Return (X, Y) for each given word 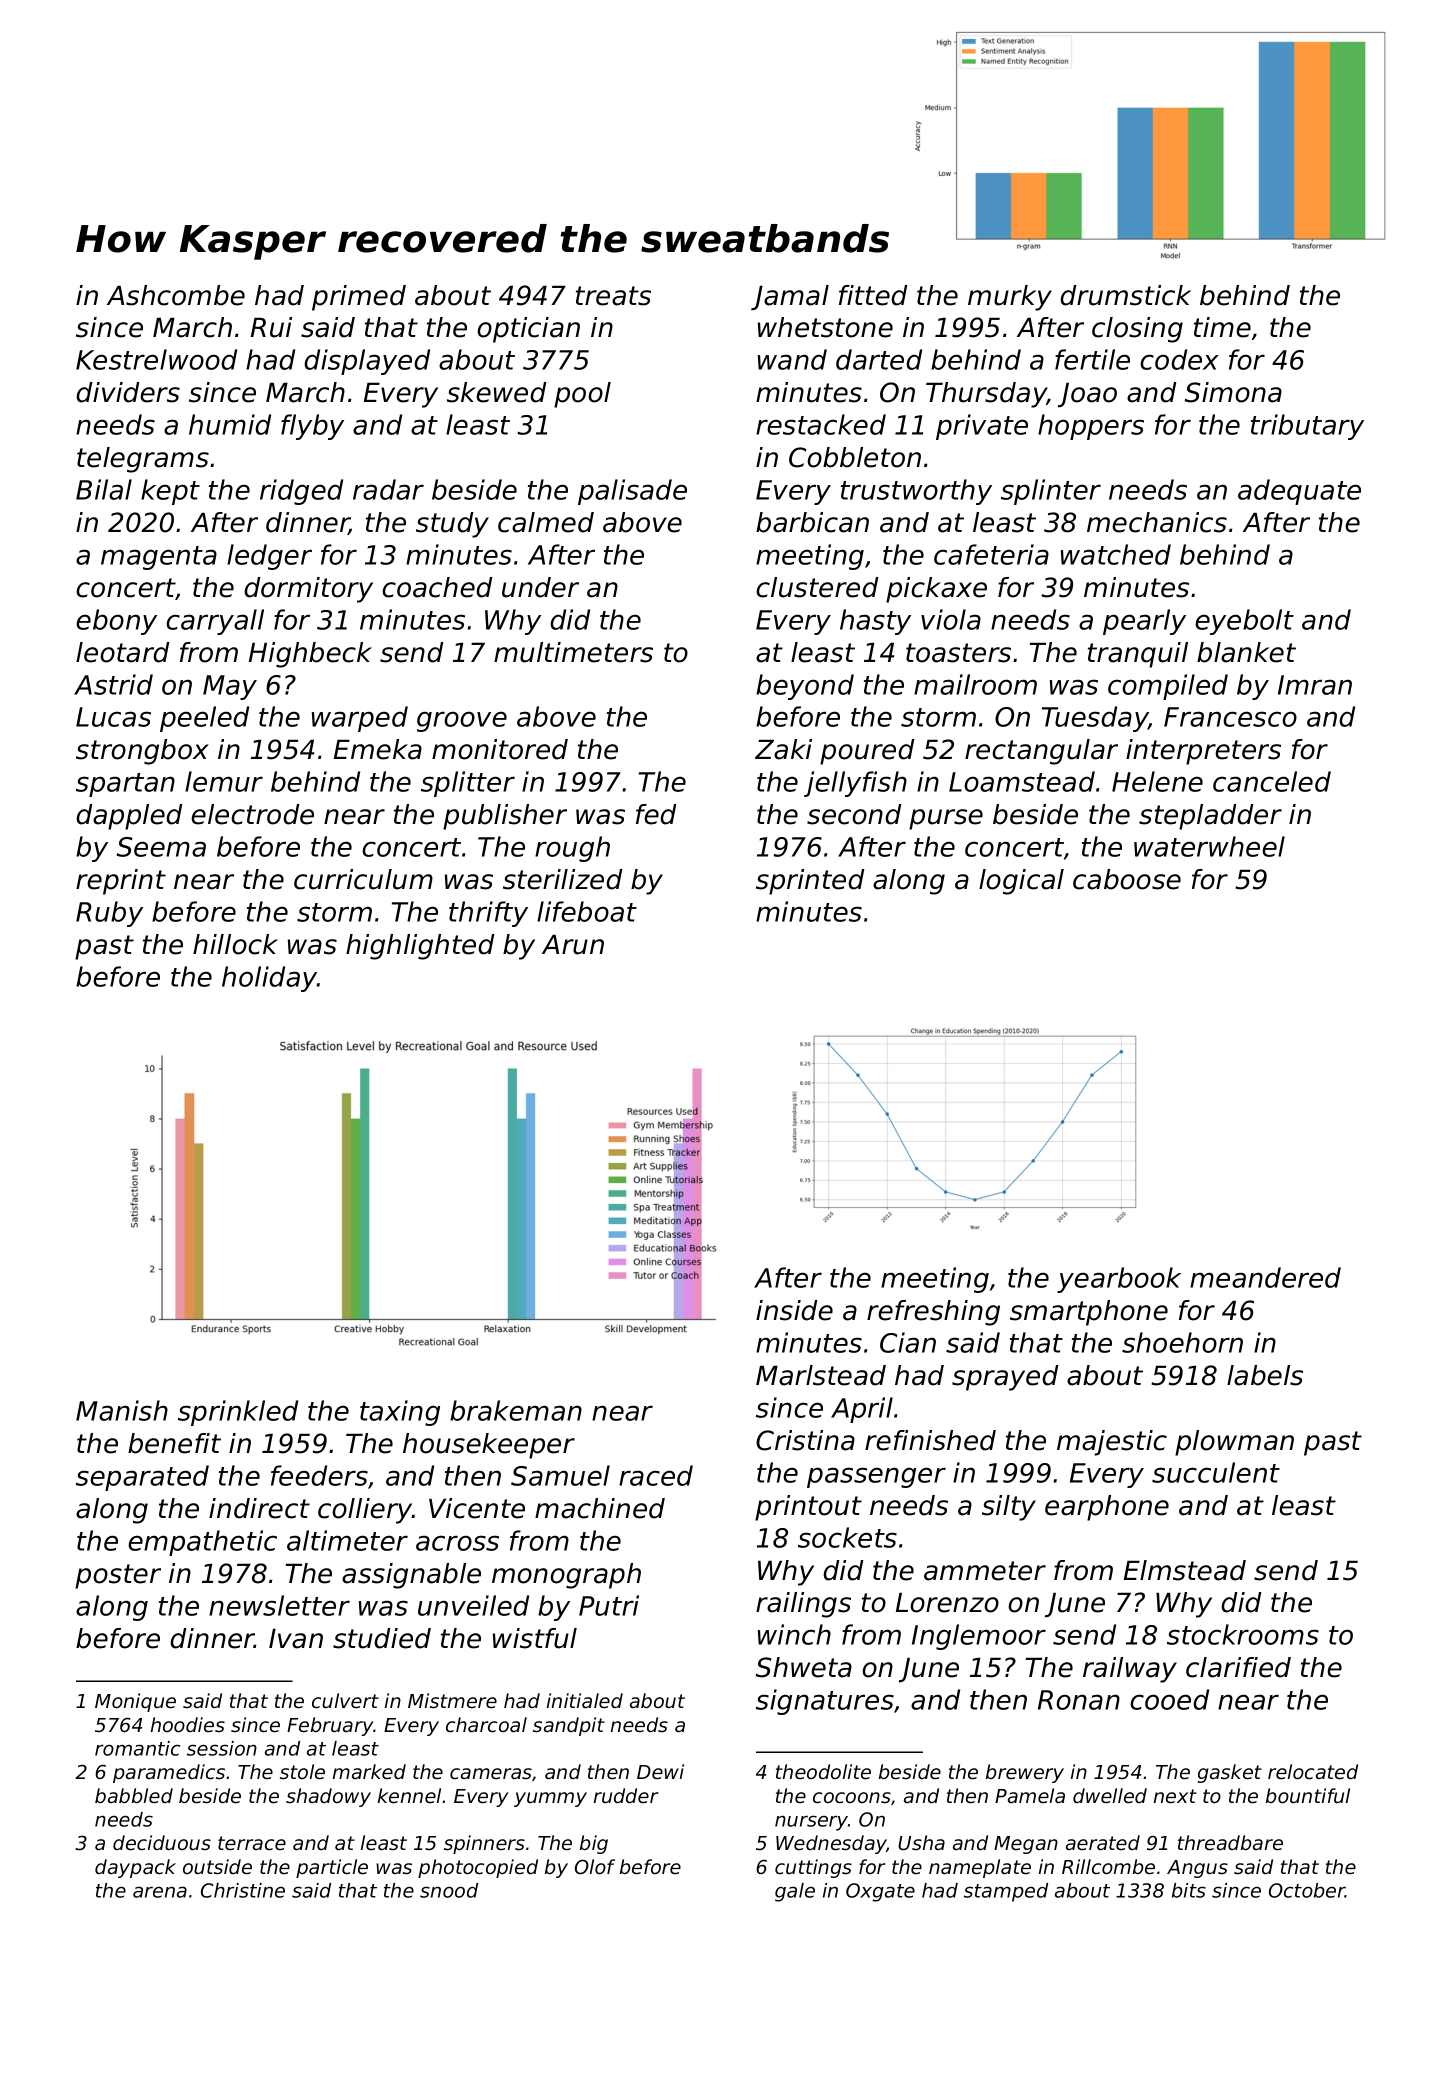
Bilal (104, 489)
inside (794, 1310)
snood (449, 1890)
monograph (566, 1576)
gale (795, 1892)
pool (582, 395)
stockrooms (1243, 1634)
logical (1021, 882)
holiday (269, 979)
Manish (122, 1410)
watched (1116, 554)
